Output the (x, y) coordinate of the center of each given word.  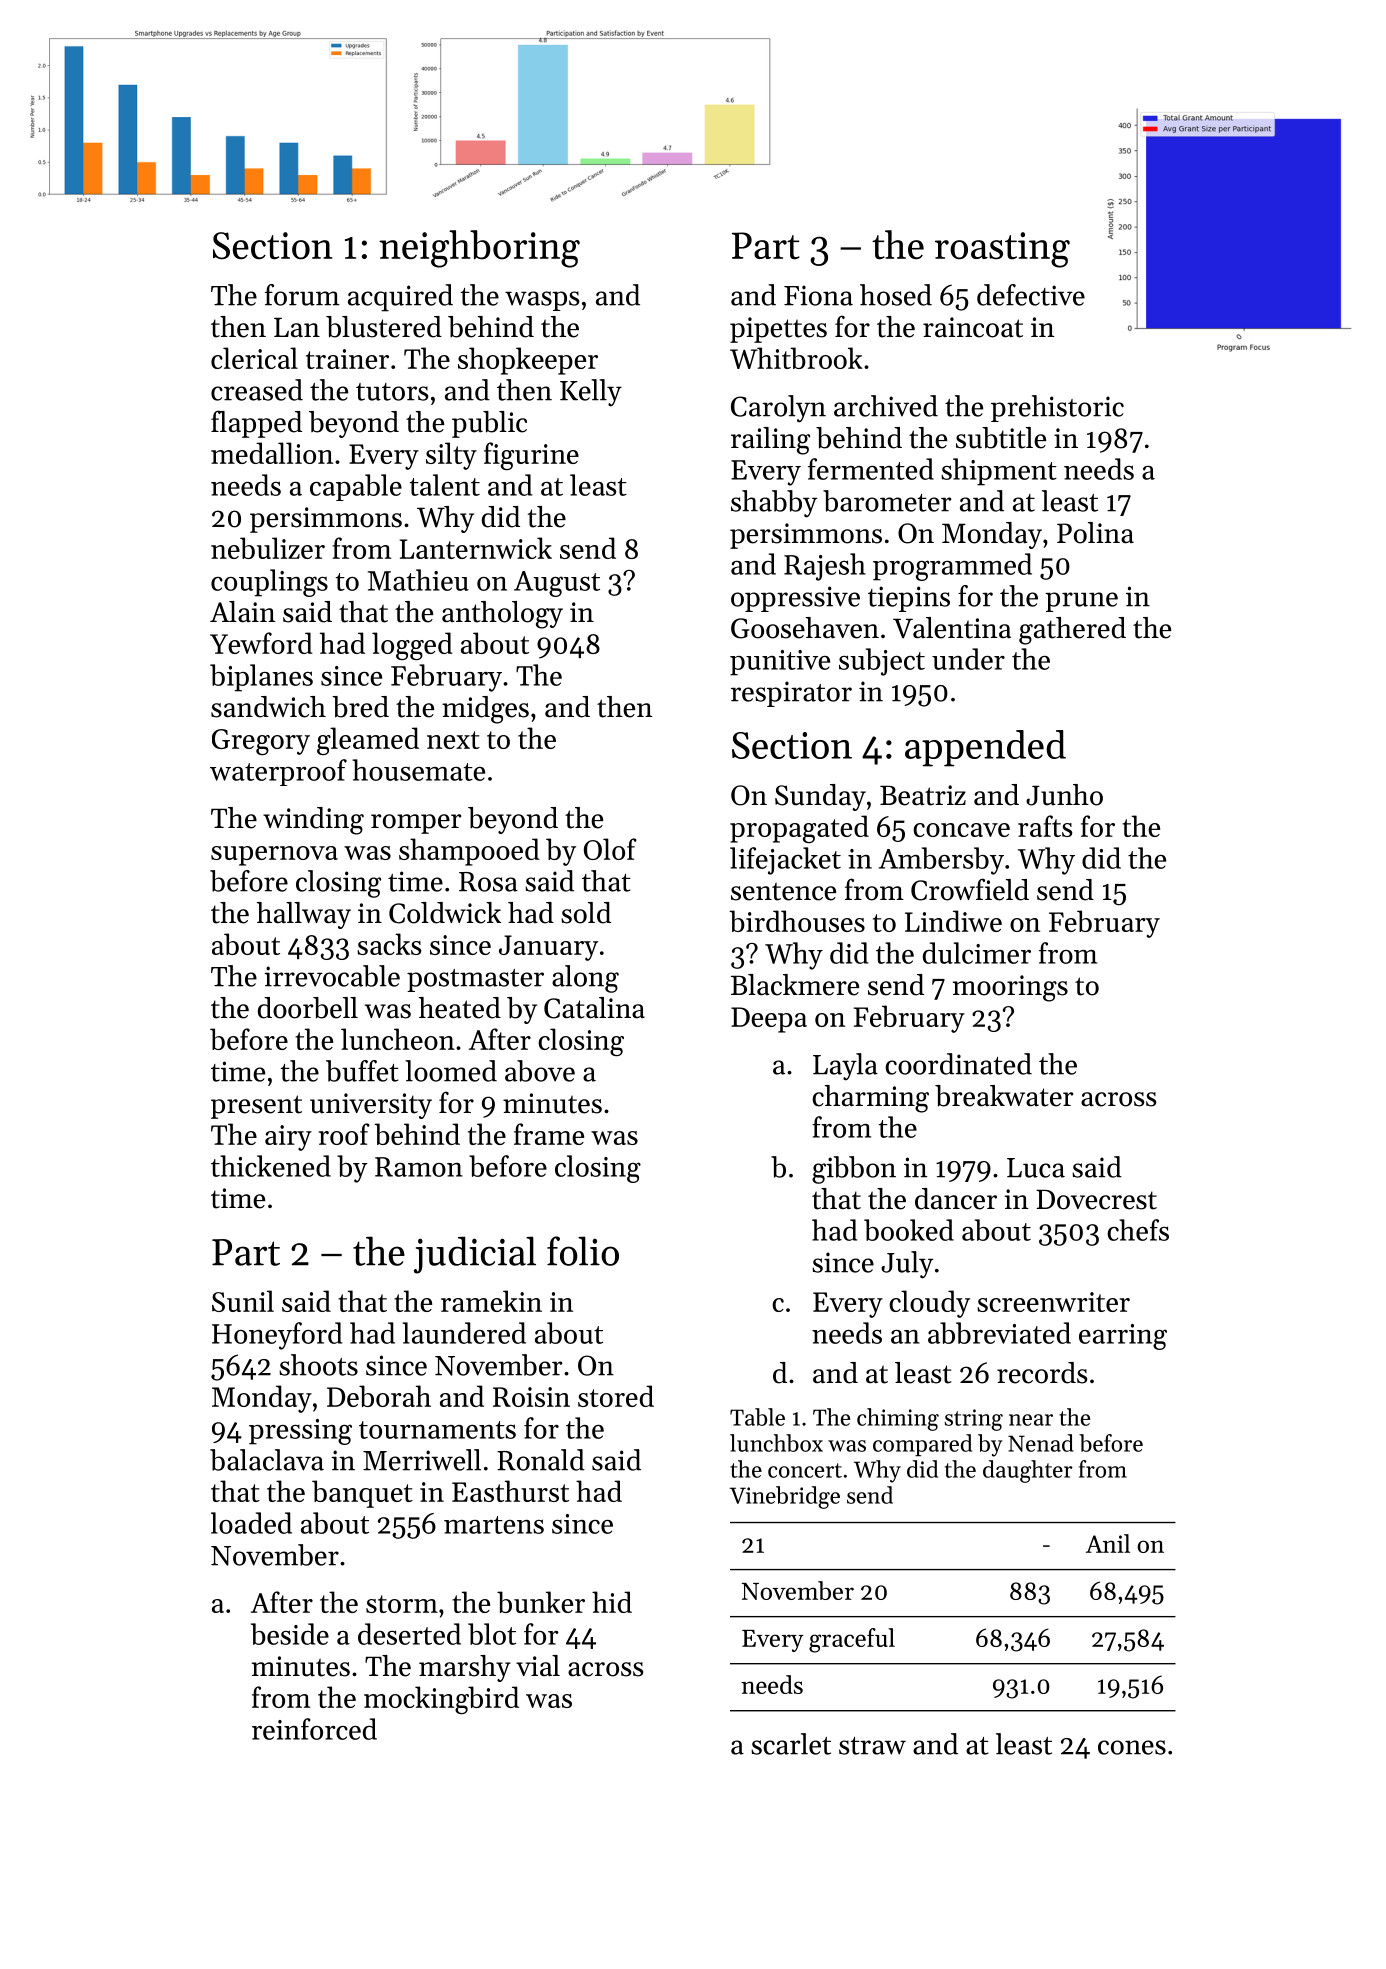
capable (356, 487)
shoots (318, 1365)
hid (612, 1602)
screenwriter (1053, 1302)
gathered (1072, 631)
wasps (542, 301)
